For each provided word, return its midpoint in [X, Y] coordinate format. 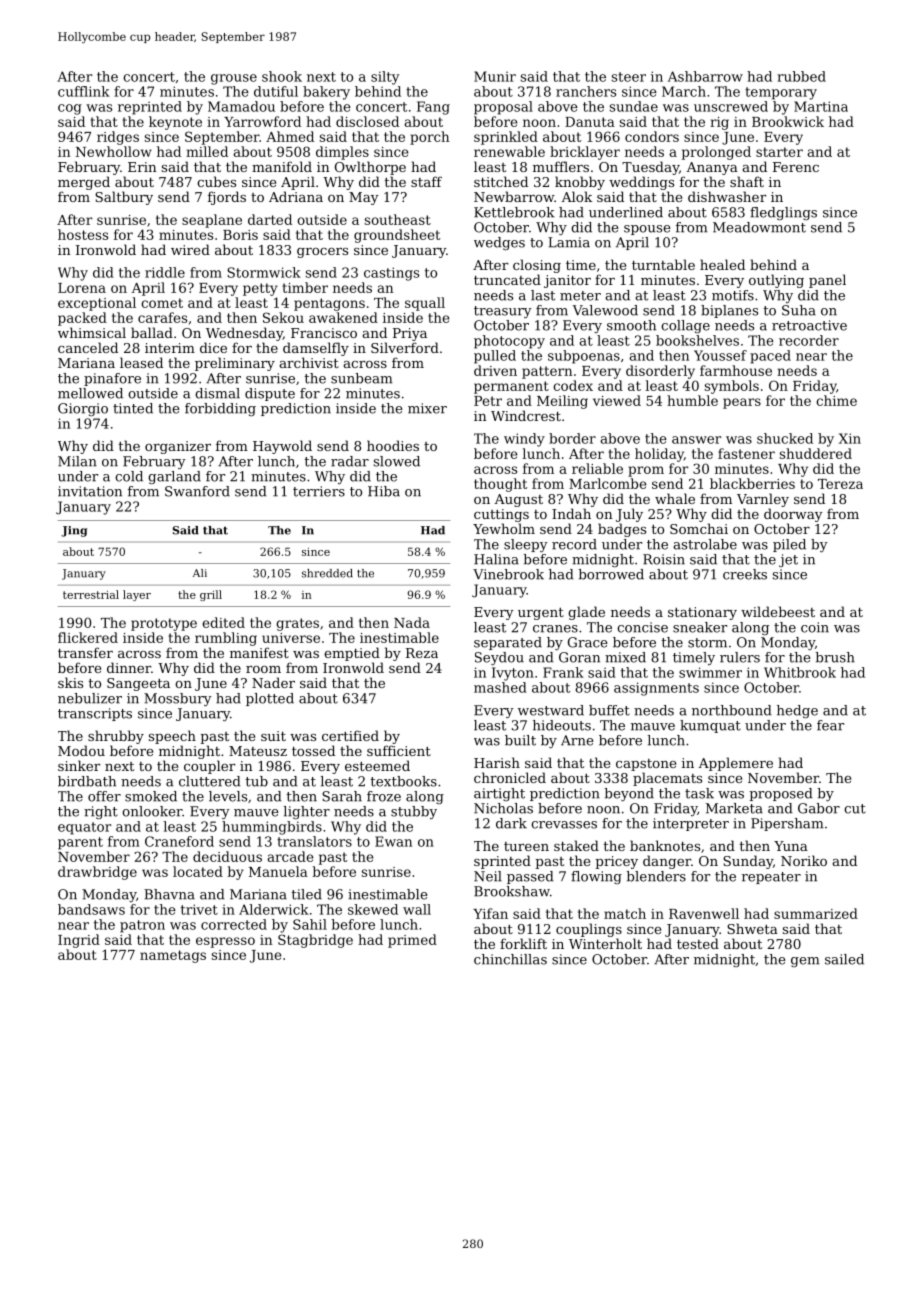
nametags [173, 956]
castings [391, 274]
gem [805, 962]
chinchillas [510, 959]
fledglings [783, 213]
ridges [118, 138]
